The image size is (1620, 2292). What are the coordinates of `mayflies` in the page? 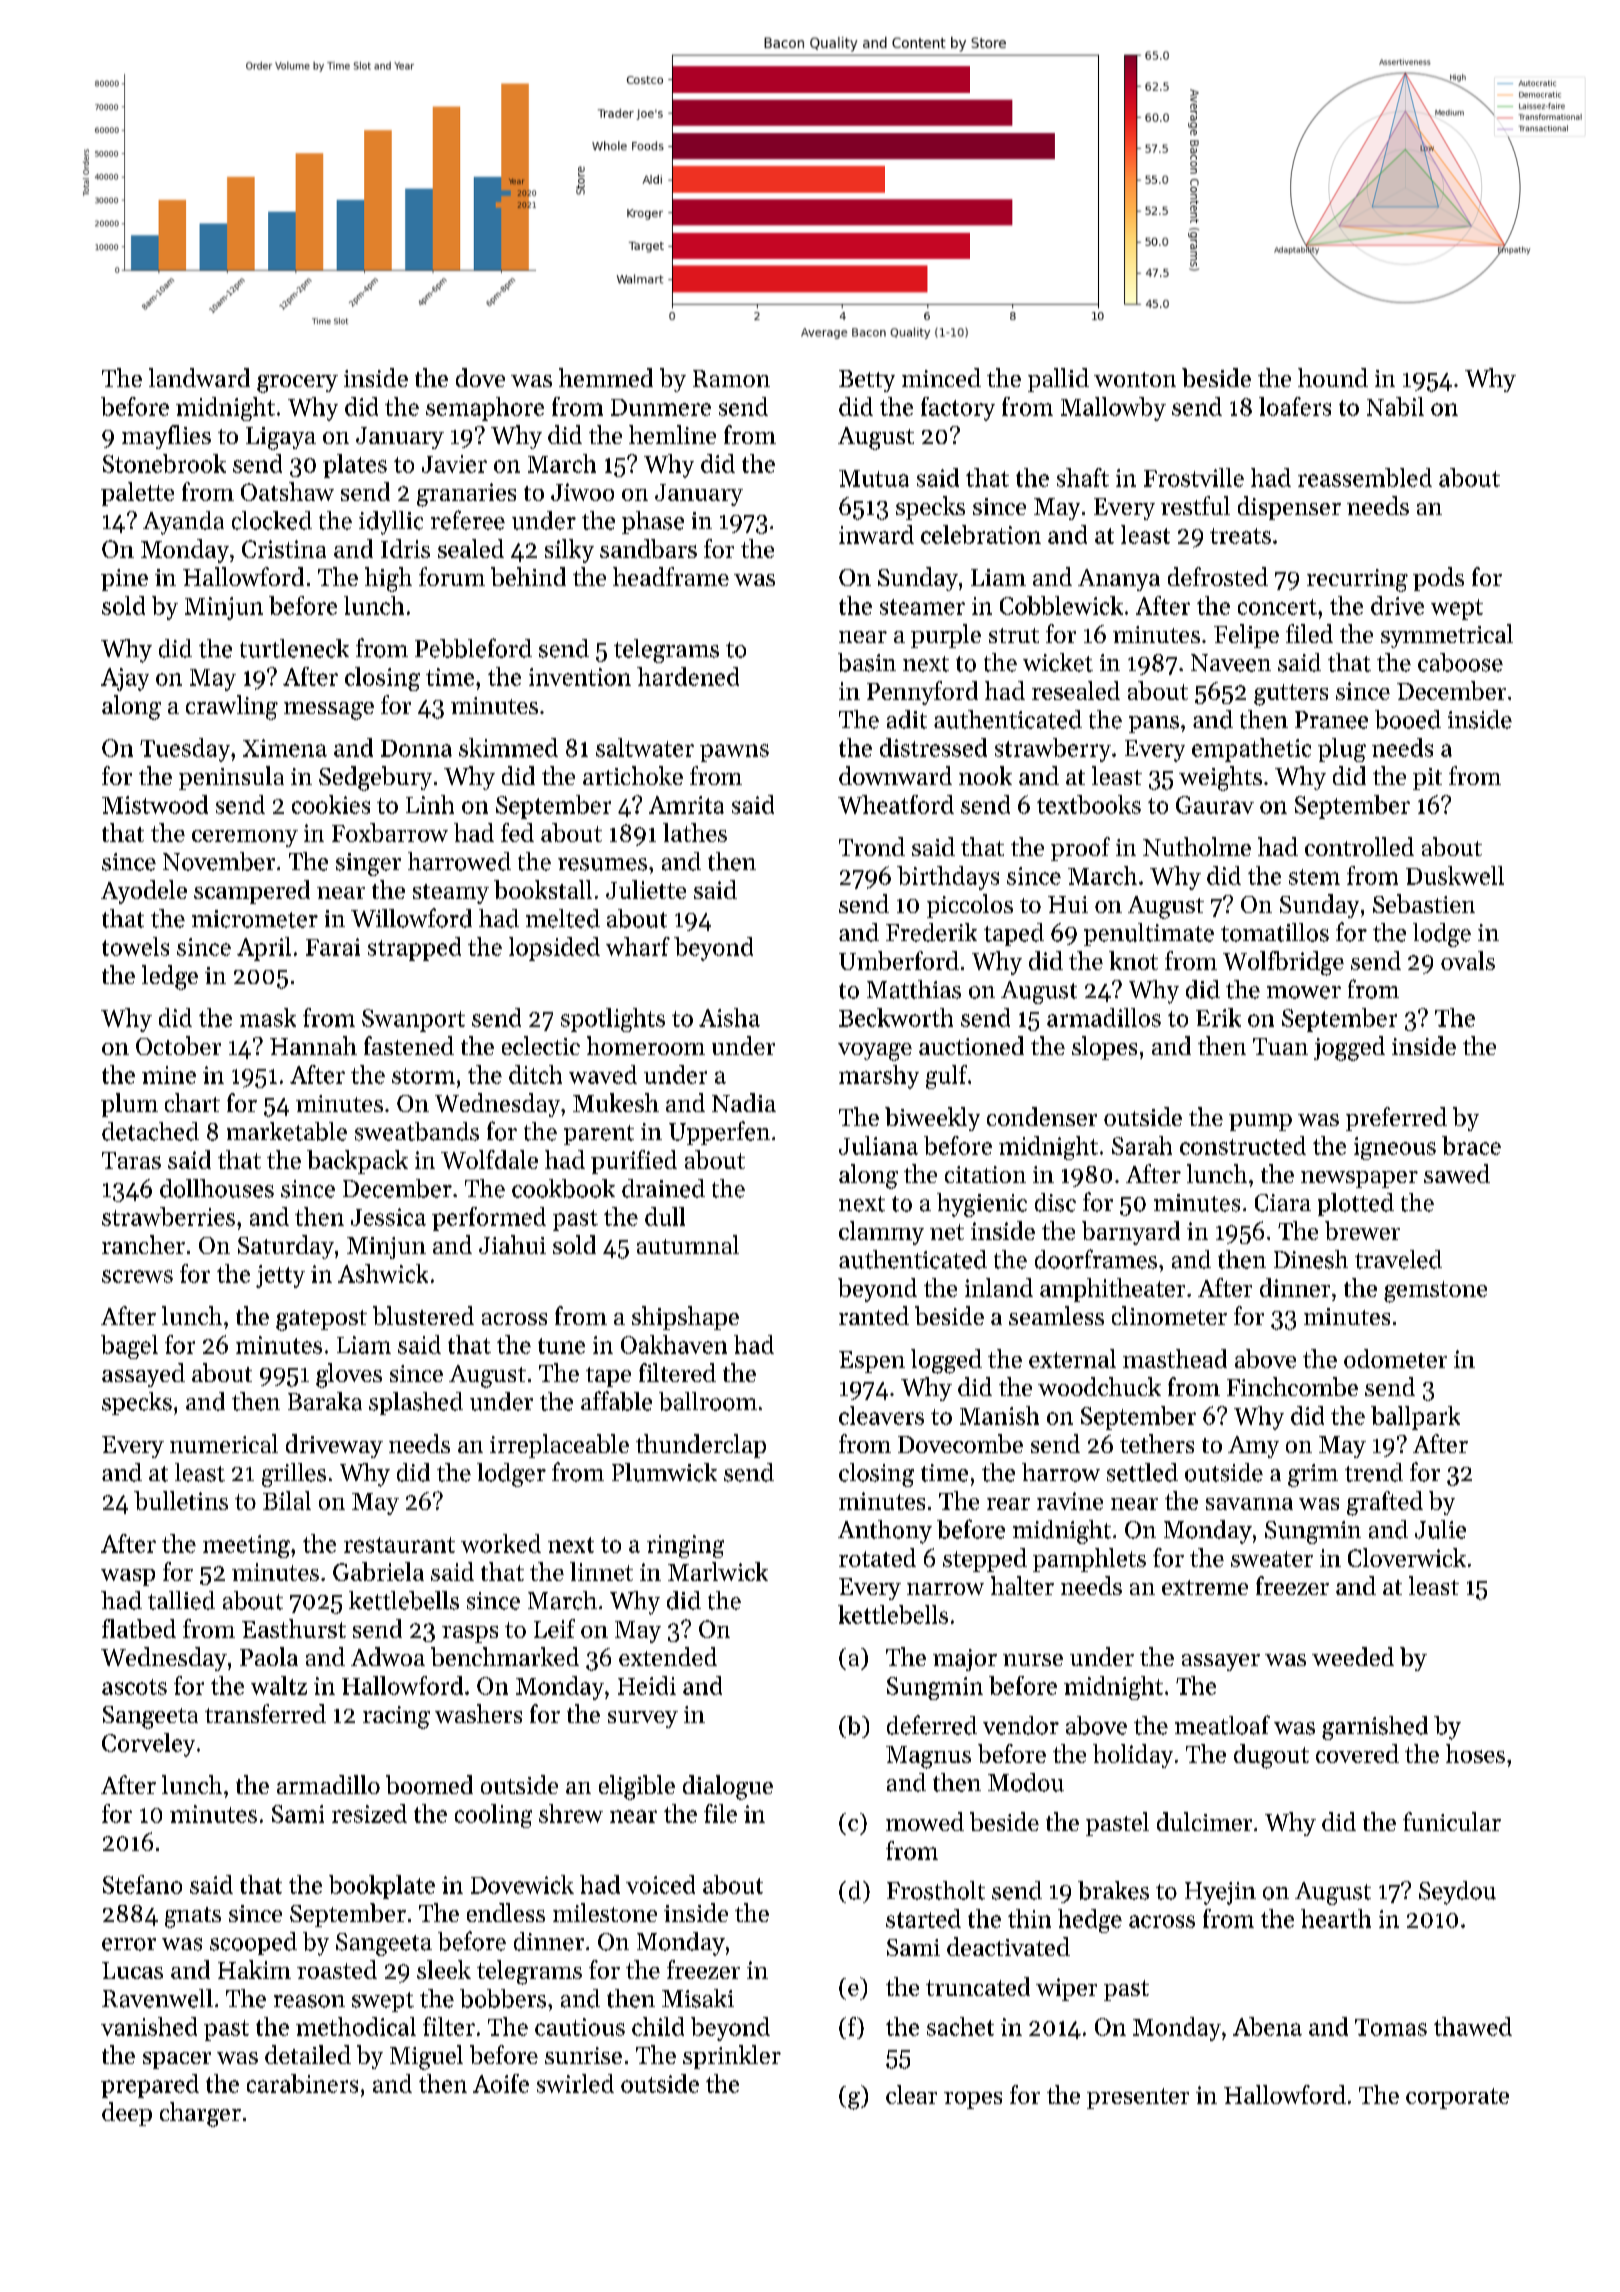 It's located at (166, 437).
